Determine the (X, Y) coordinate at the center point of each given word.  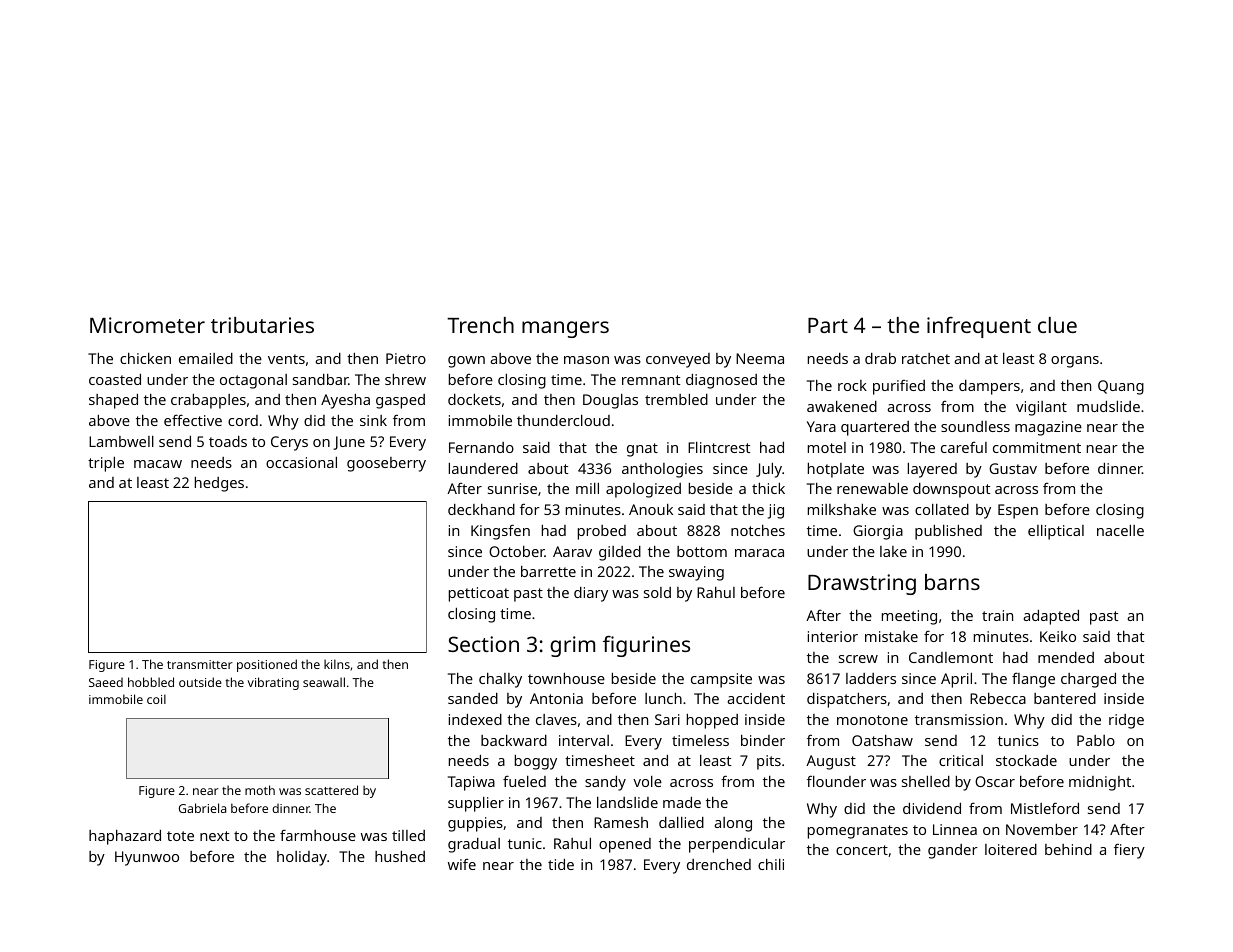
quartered (875, 428)
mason (586, 360)
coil (156, 699)
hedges (219, 484)
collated (942, 509)
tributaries (262, 325)
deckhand (481, 509)
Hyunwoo (147, 858)
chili (771, 864)
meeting (909, 617)
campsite (721, 680)
